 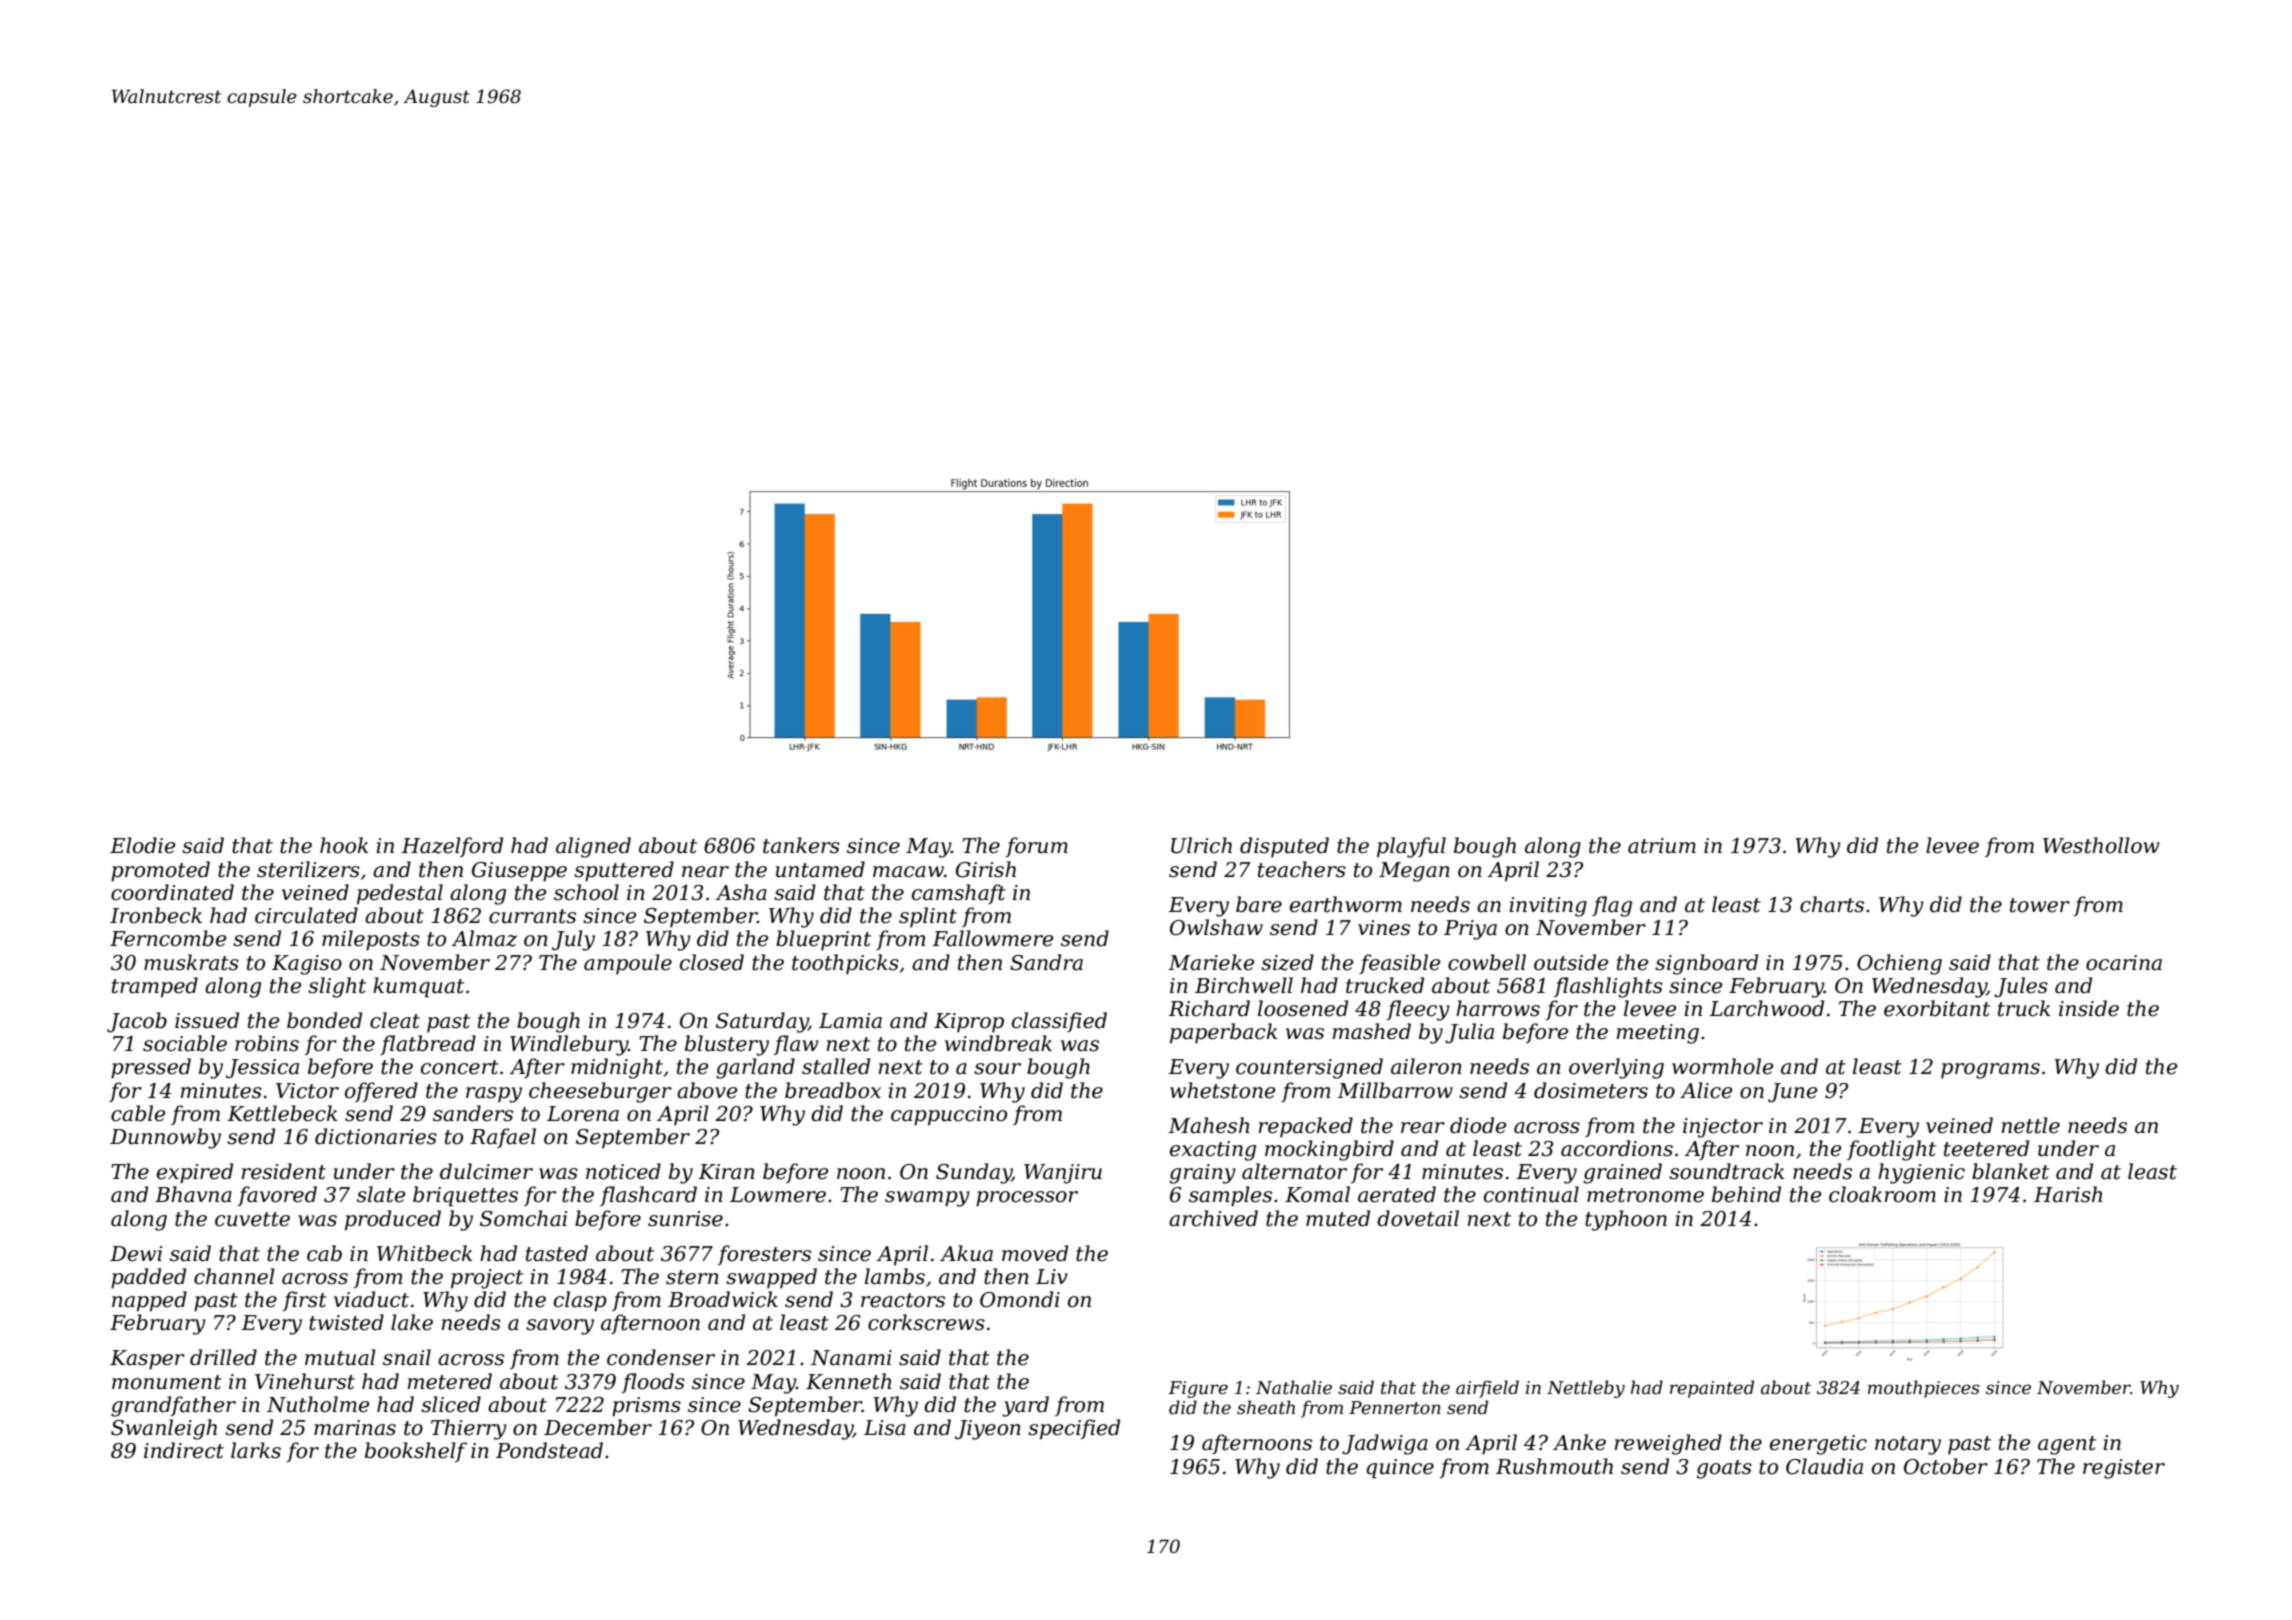 What do you see at coordinates (903, 1300) in the image?
I see `reactors` at bounding box center [903, 1300].
